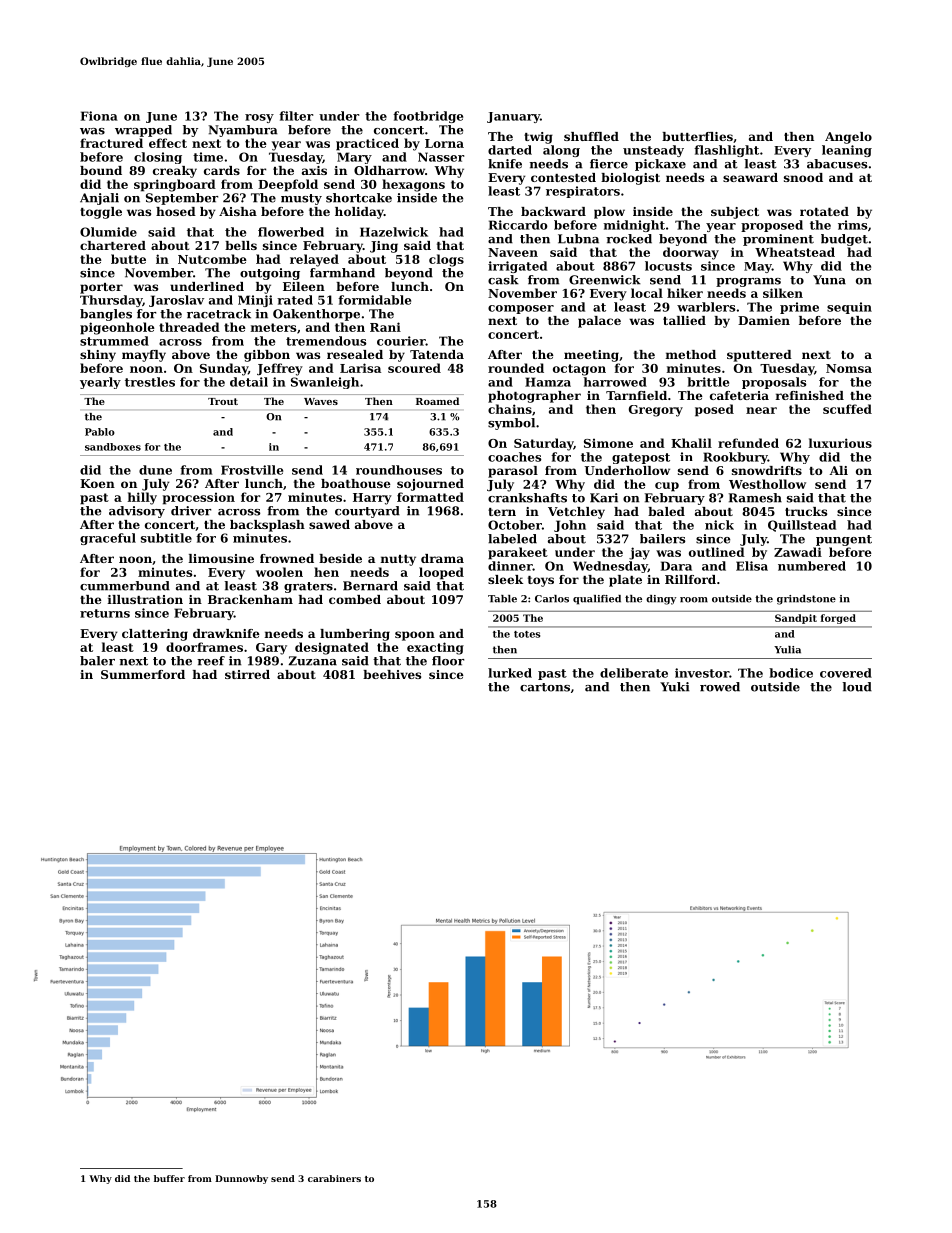 The image size is (952, 1233). I want to click on loud, so click(857, 687).
